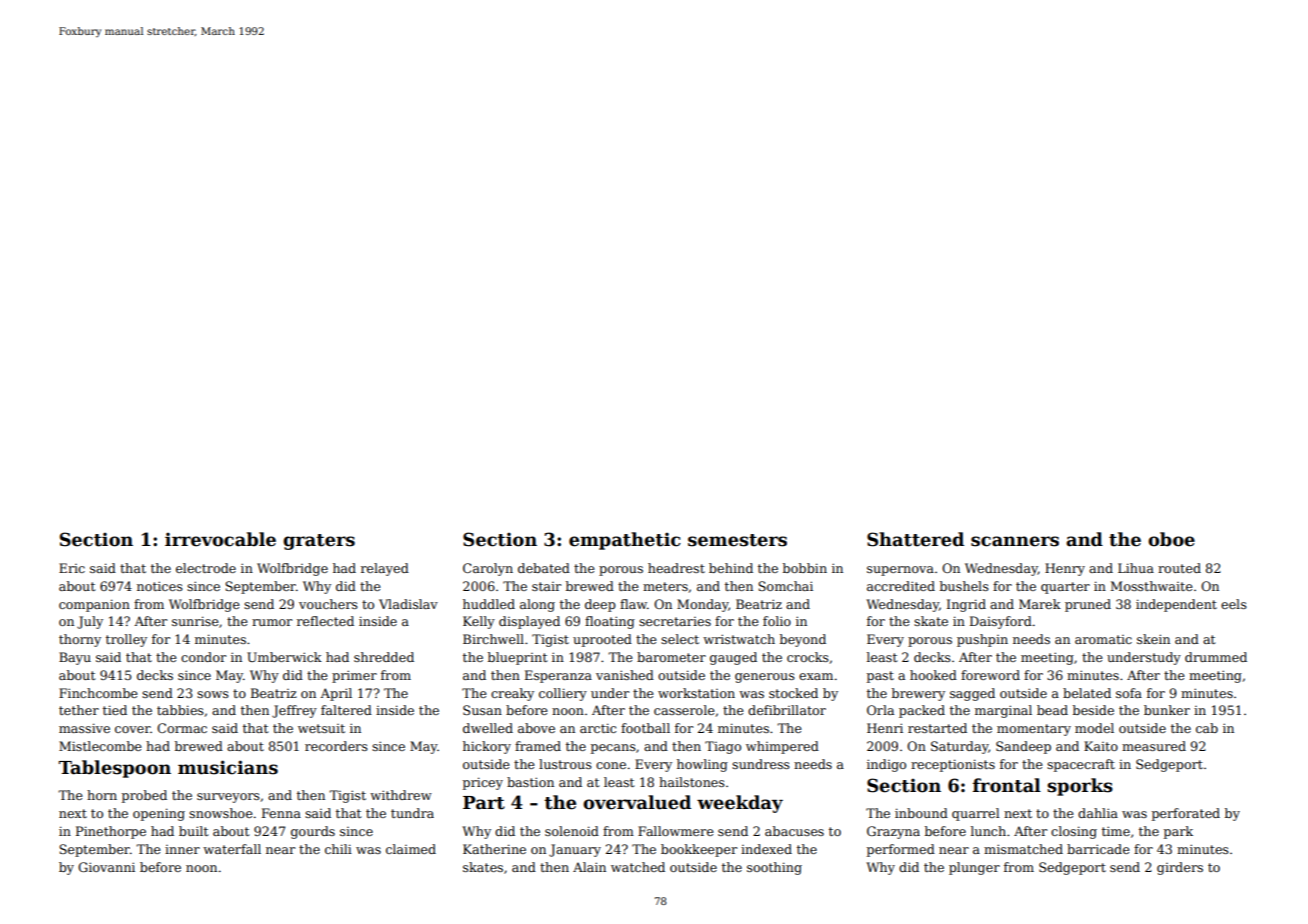 The height and width of the image is (924, 1308). Describe the element at coordinates (1080, 787) in the image. I see `sporks` at that location.
